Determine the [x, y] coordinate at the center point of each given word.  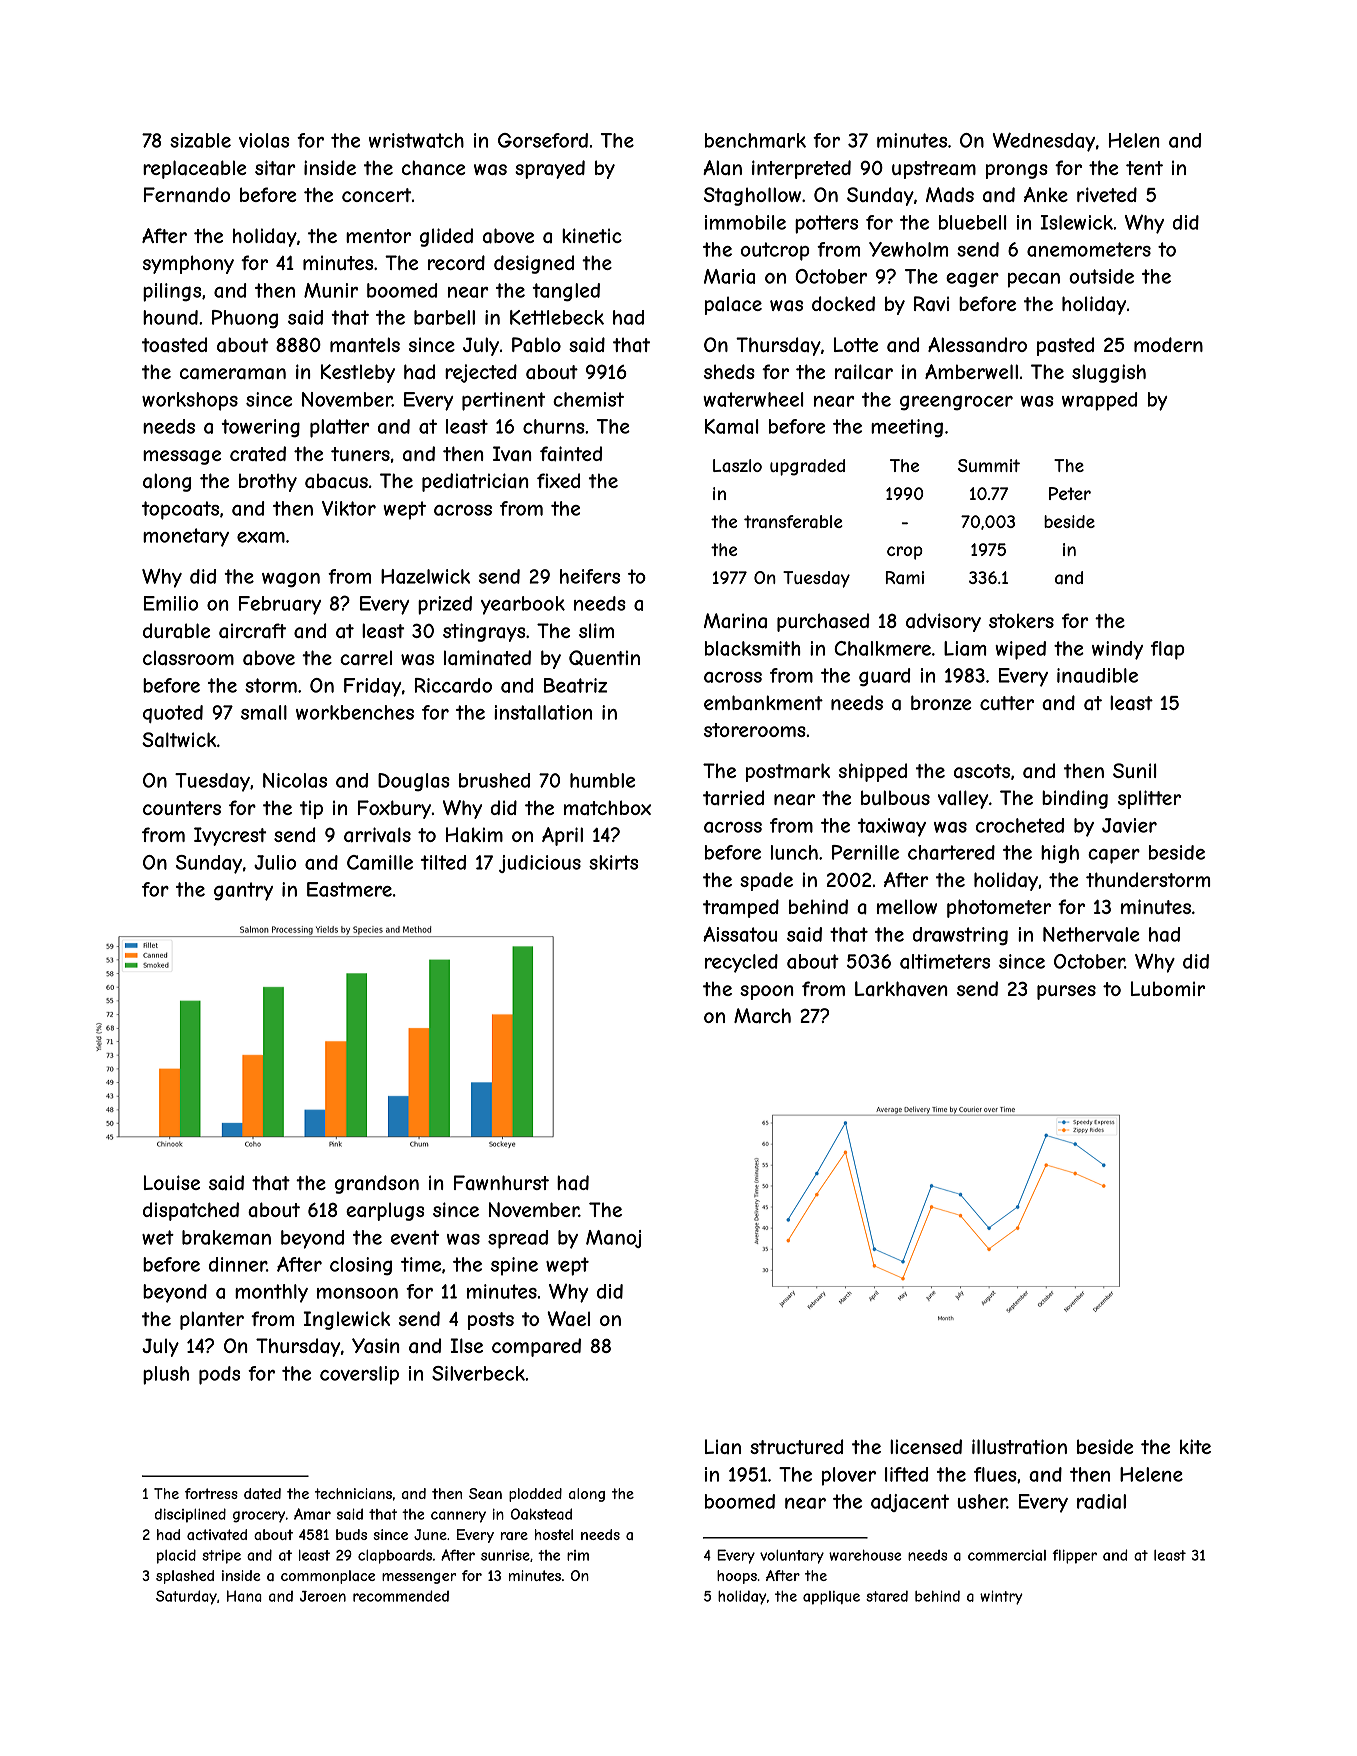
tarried [733, 798]
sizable [200, 140]
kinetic [592, 235]
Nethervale [1091, 934]
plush [166, 1375]
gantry [243, 891]
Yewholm [908, 249]
